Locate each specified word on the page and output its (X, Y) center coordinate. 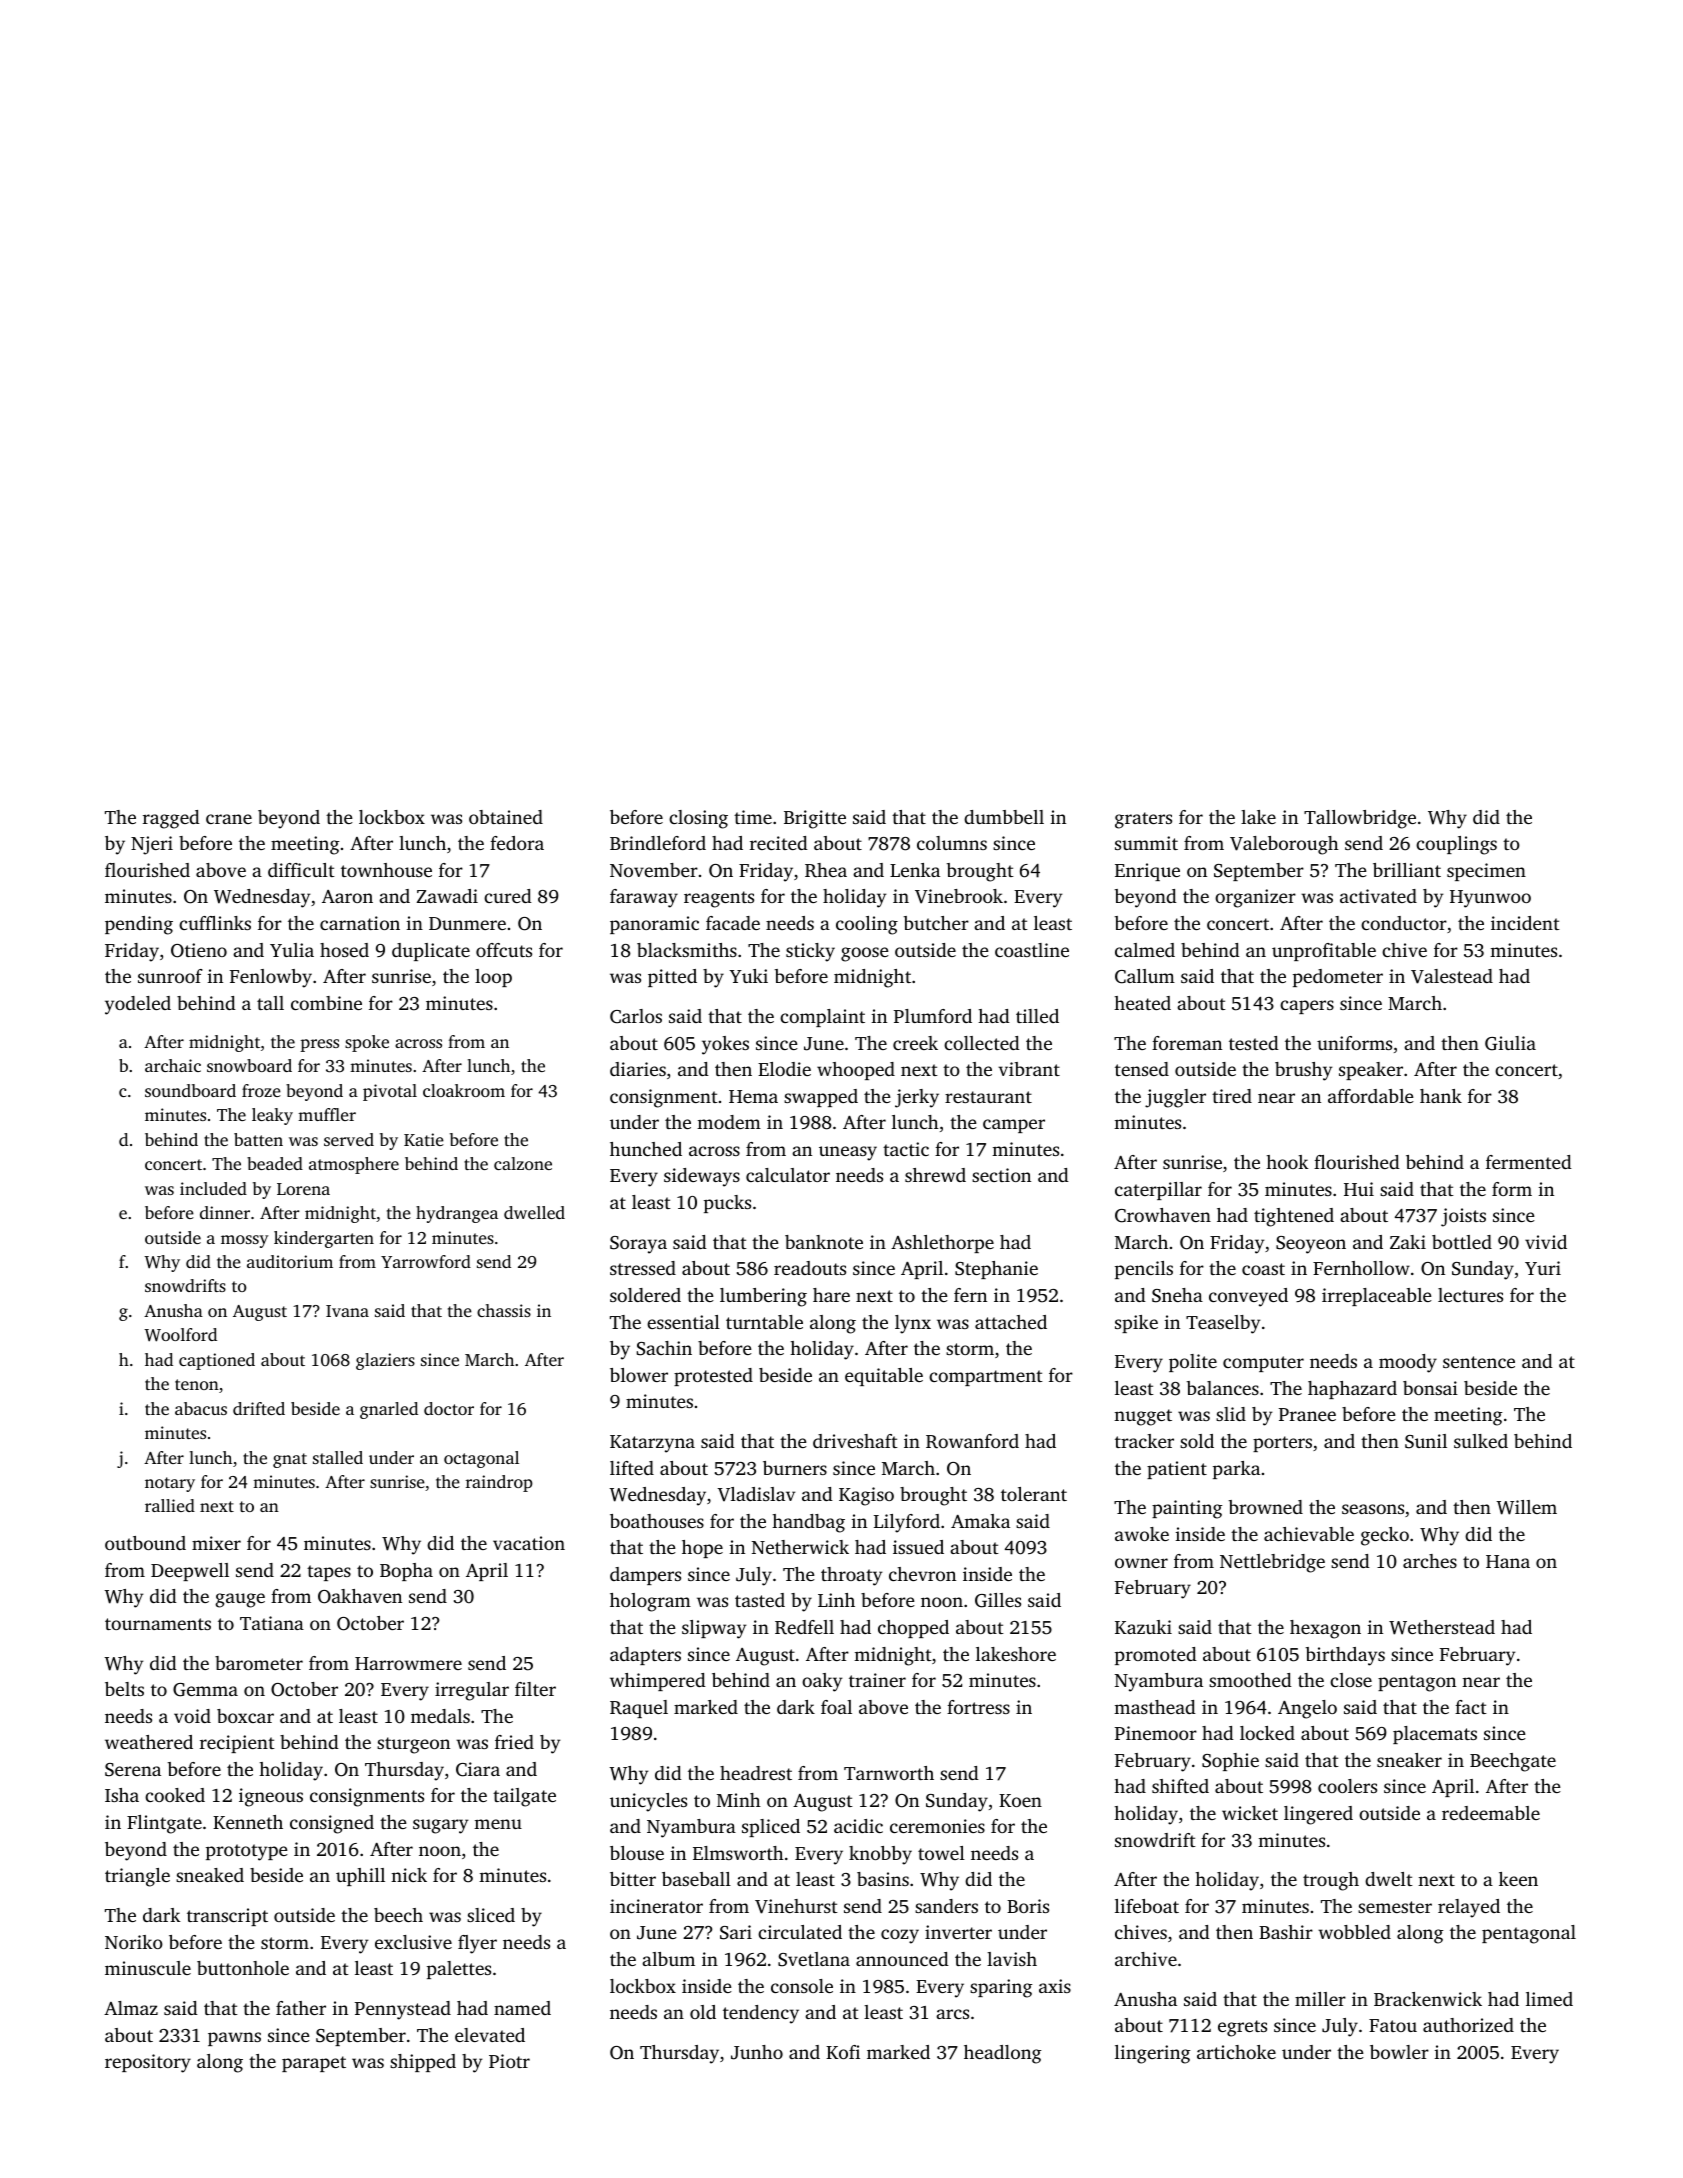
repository (148, 2063)
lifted (632, 1468)
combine (326, 1003)
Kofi (843, 2052)
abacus (201, 1408)
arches (1430, 1561)
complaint (822, 1018)
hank (1441, 1096)
